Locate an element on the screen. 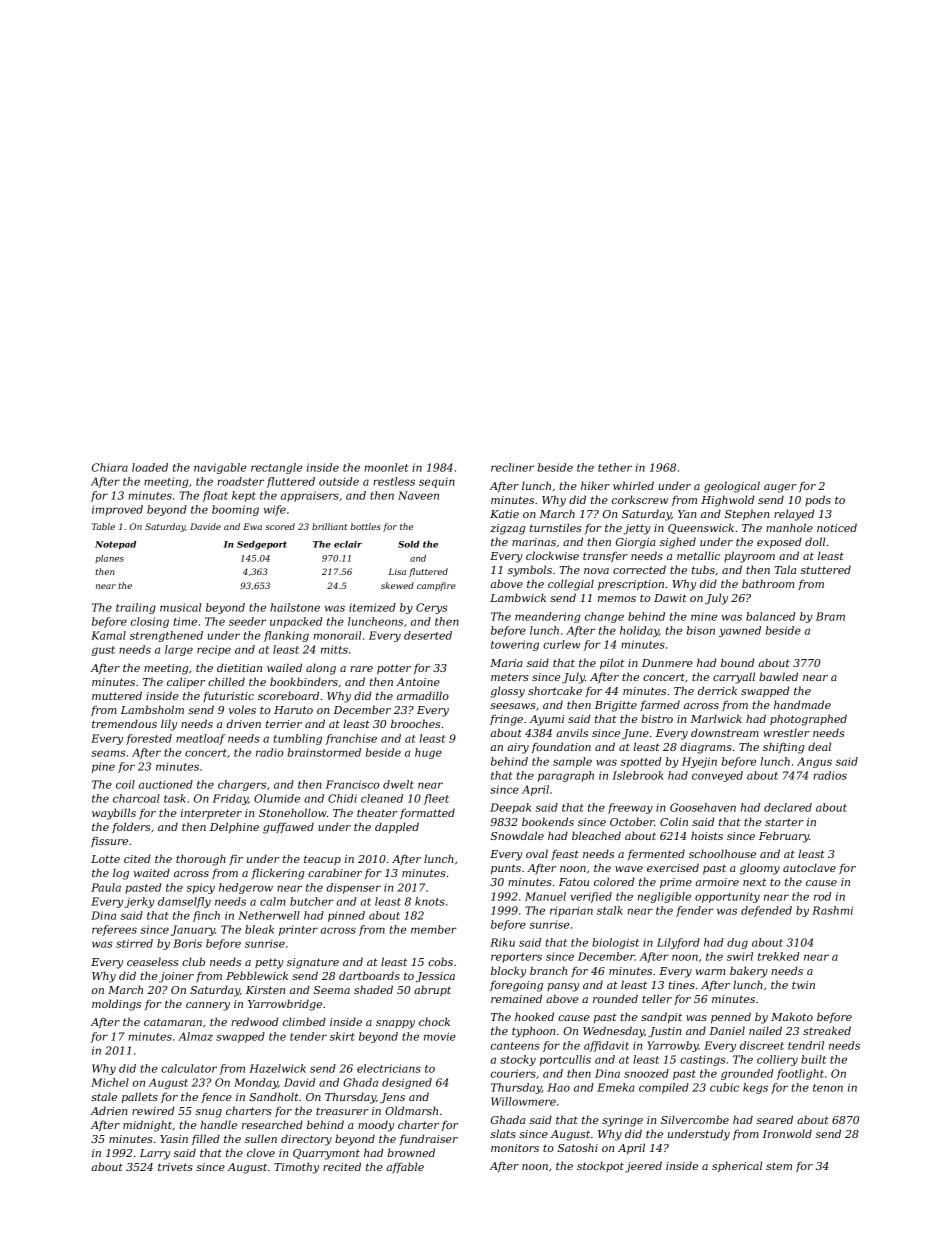 The image size is (952, 1233). Deepak is located at coordinates (510, 808).
